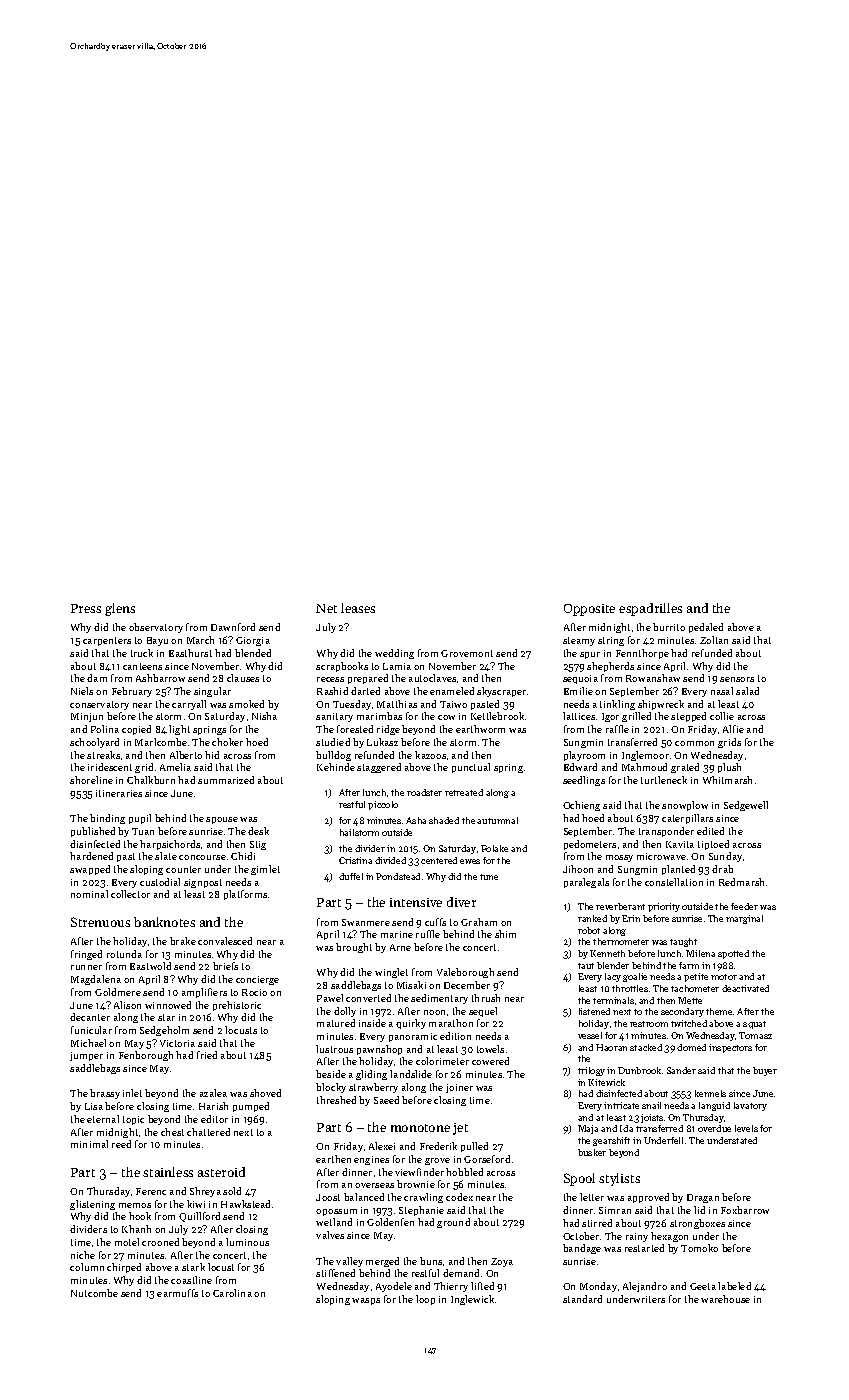 This page has width=849, height=1400. Describe the element at coordinates (331, 1074) in the page. I see `beside` at that location.
